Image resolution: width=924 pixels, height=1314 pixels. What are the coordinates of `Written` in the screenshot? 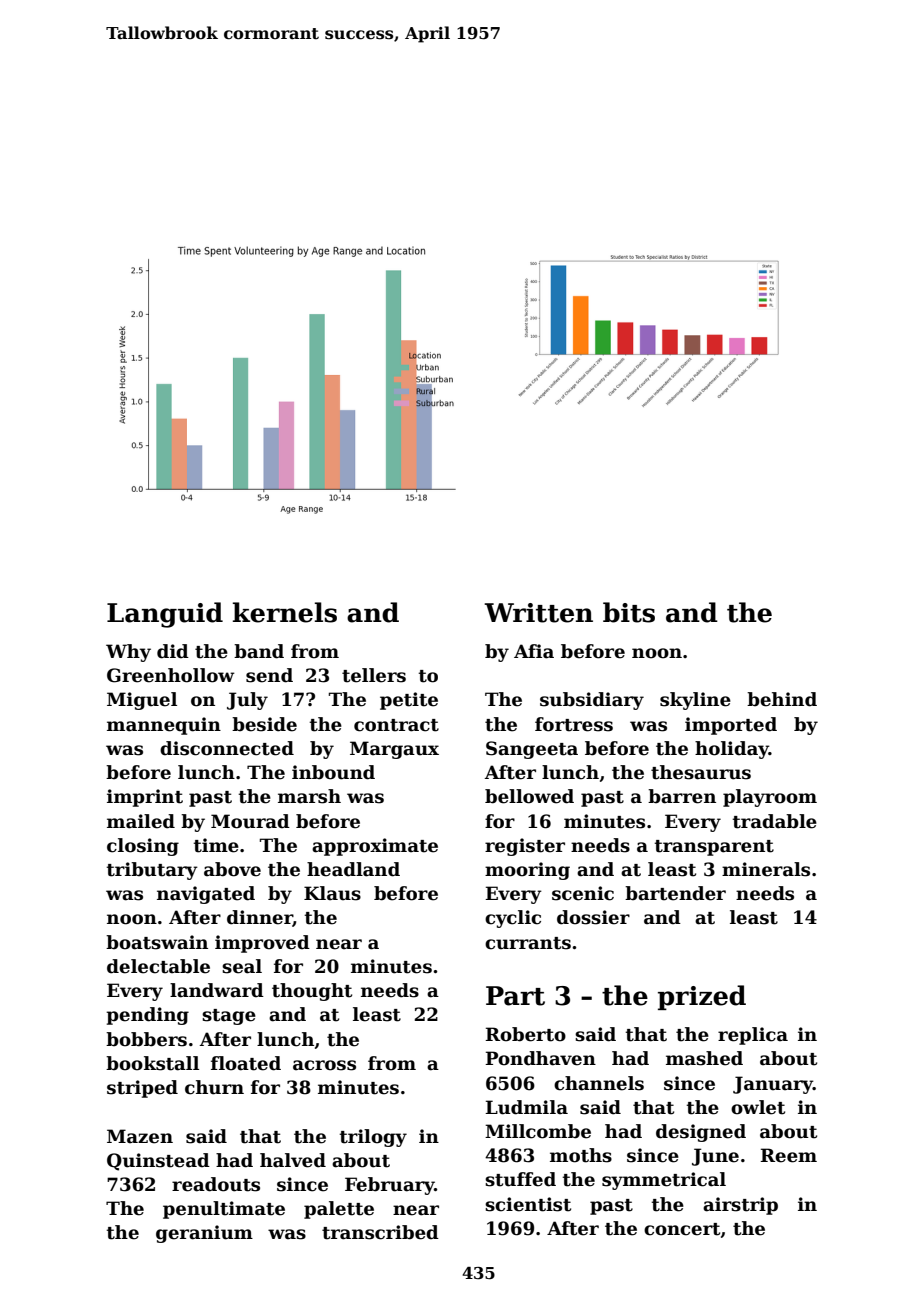 It's located at (538, 613).
